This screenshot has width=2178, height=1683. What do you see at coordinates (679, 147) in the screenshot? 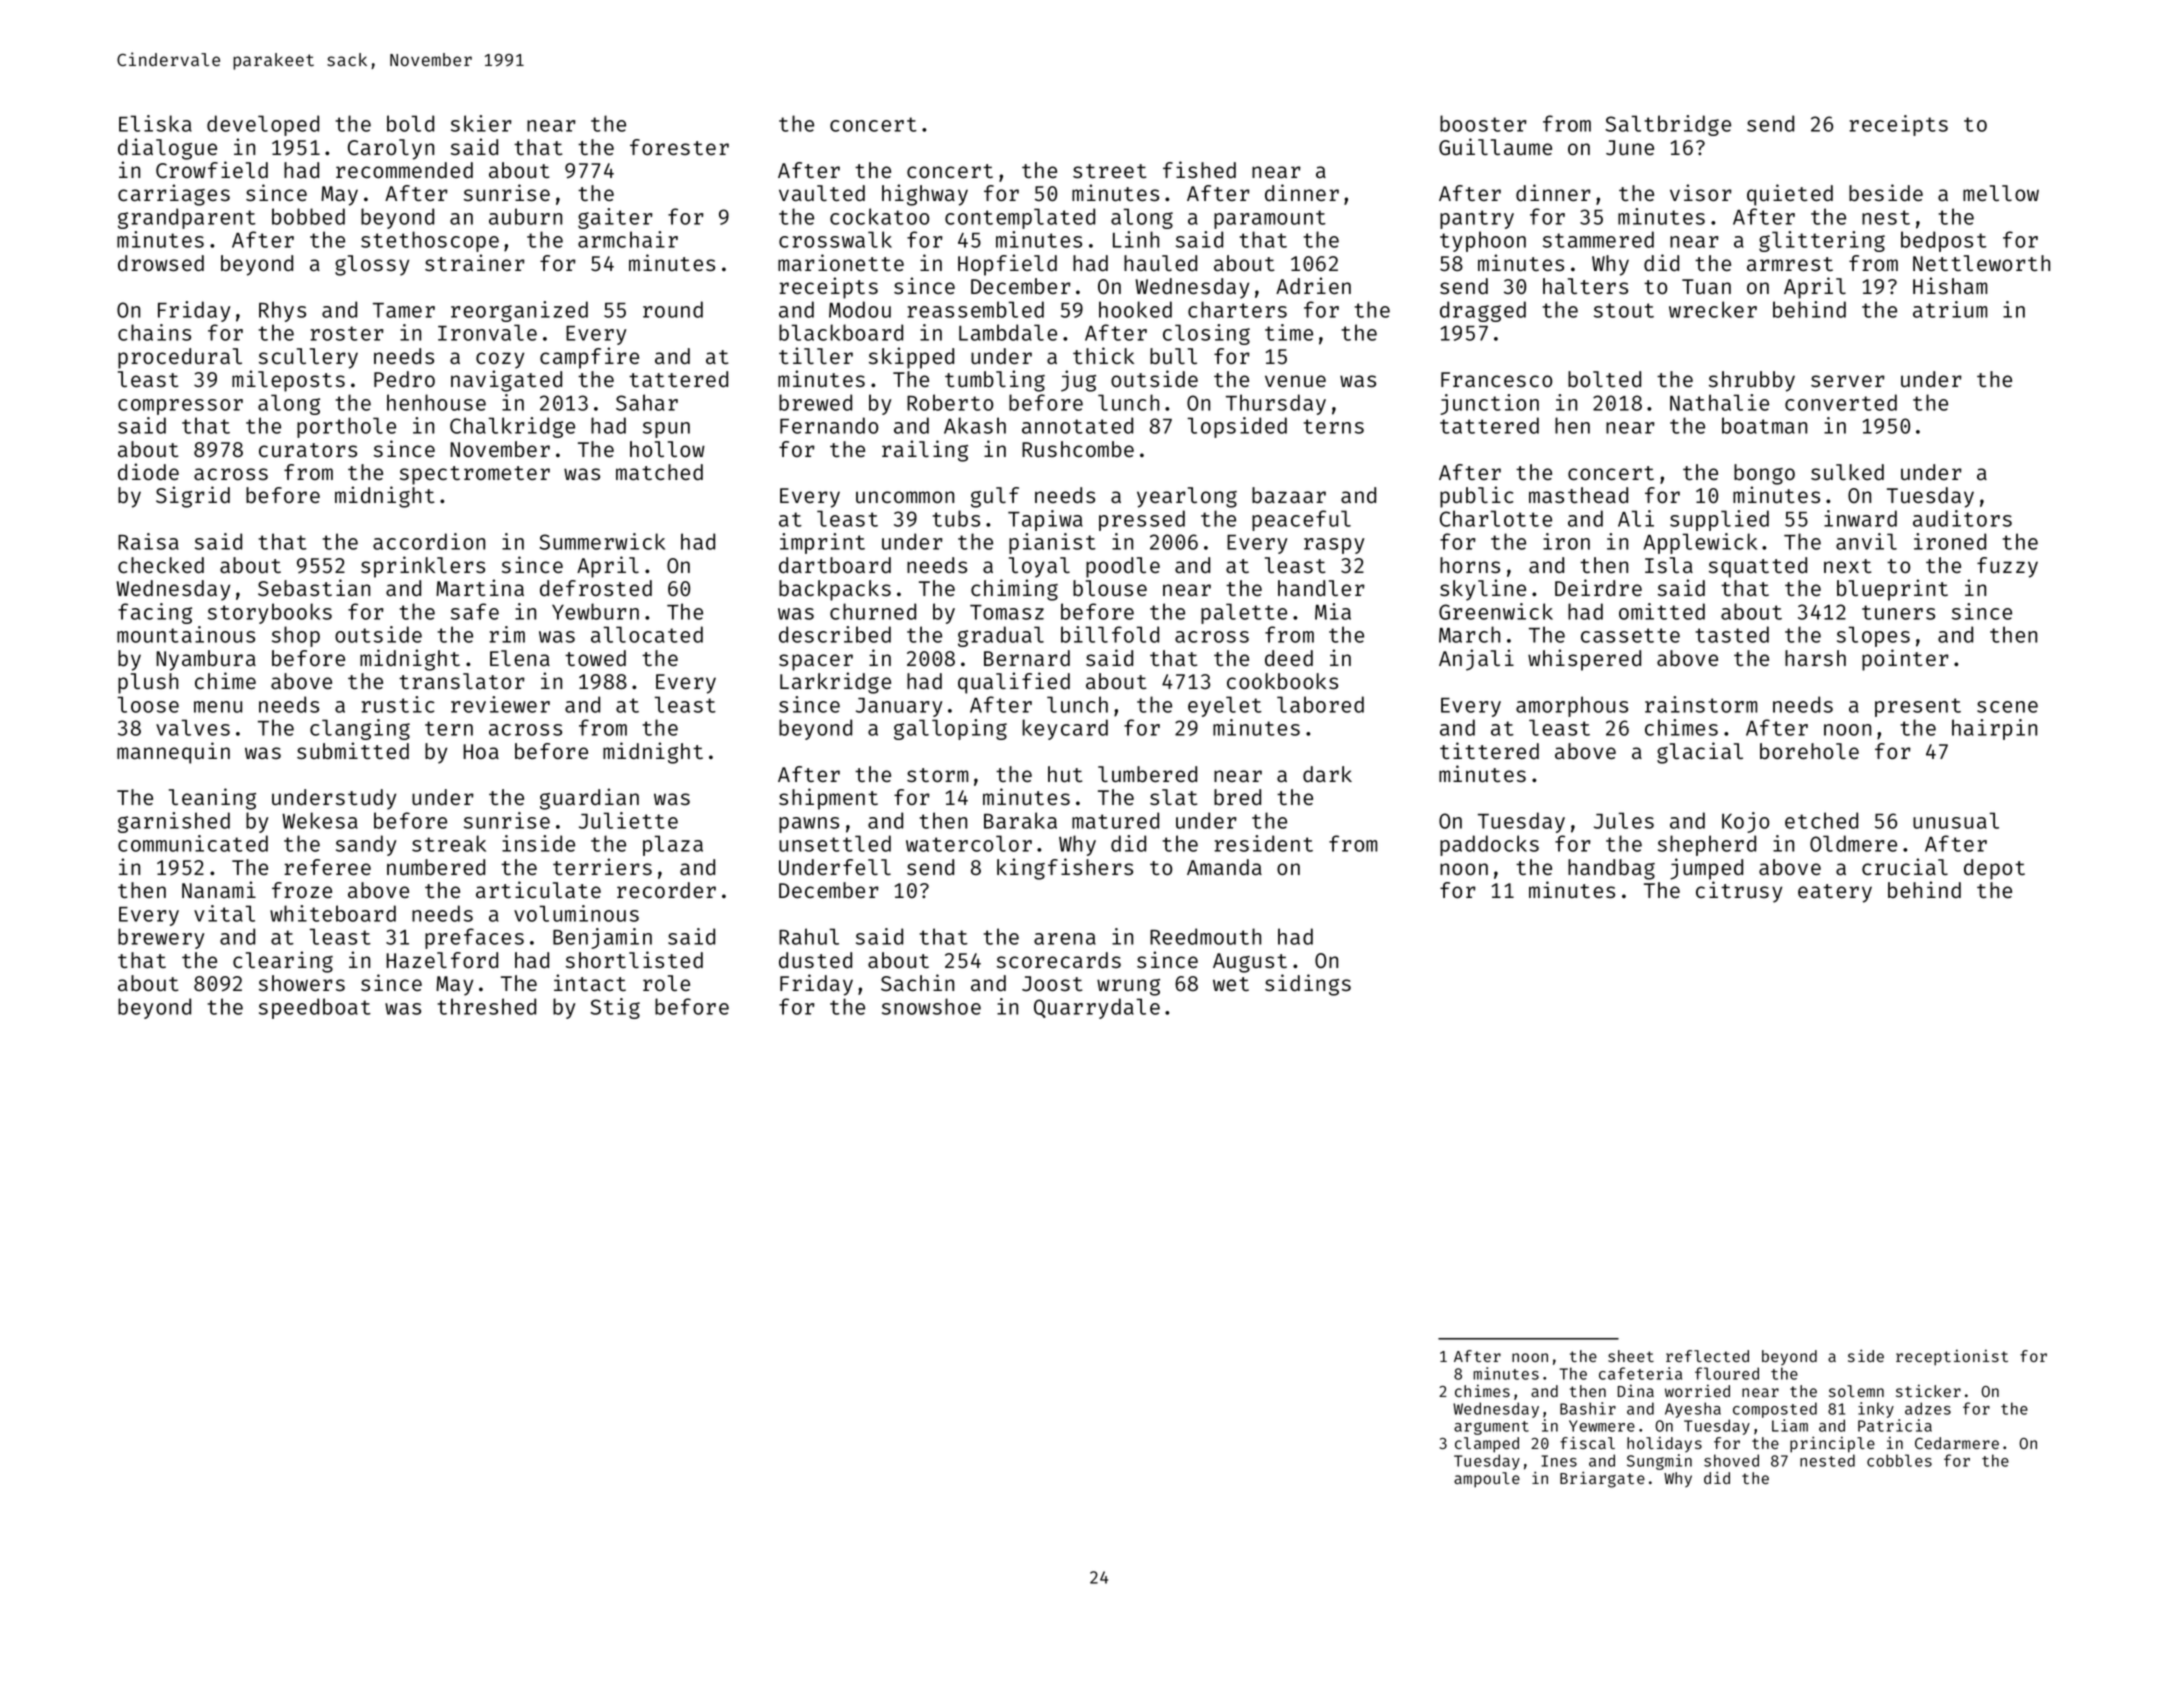
I see `forester` at bounding box center [679, 147].
